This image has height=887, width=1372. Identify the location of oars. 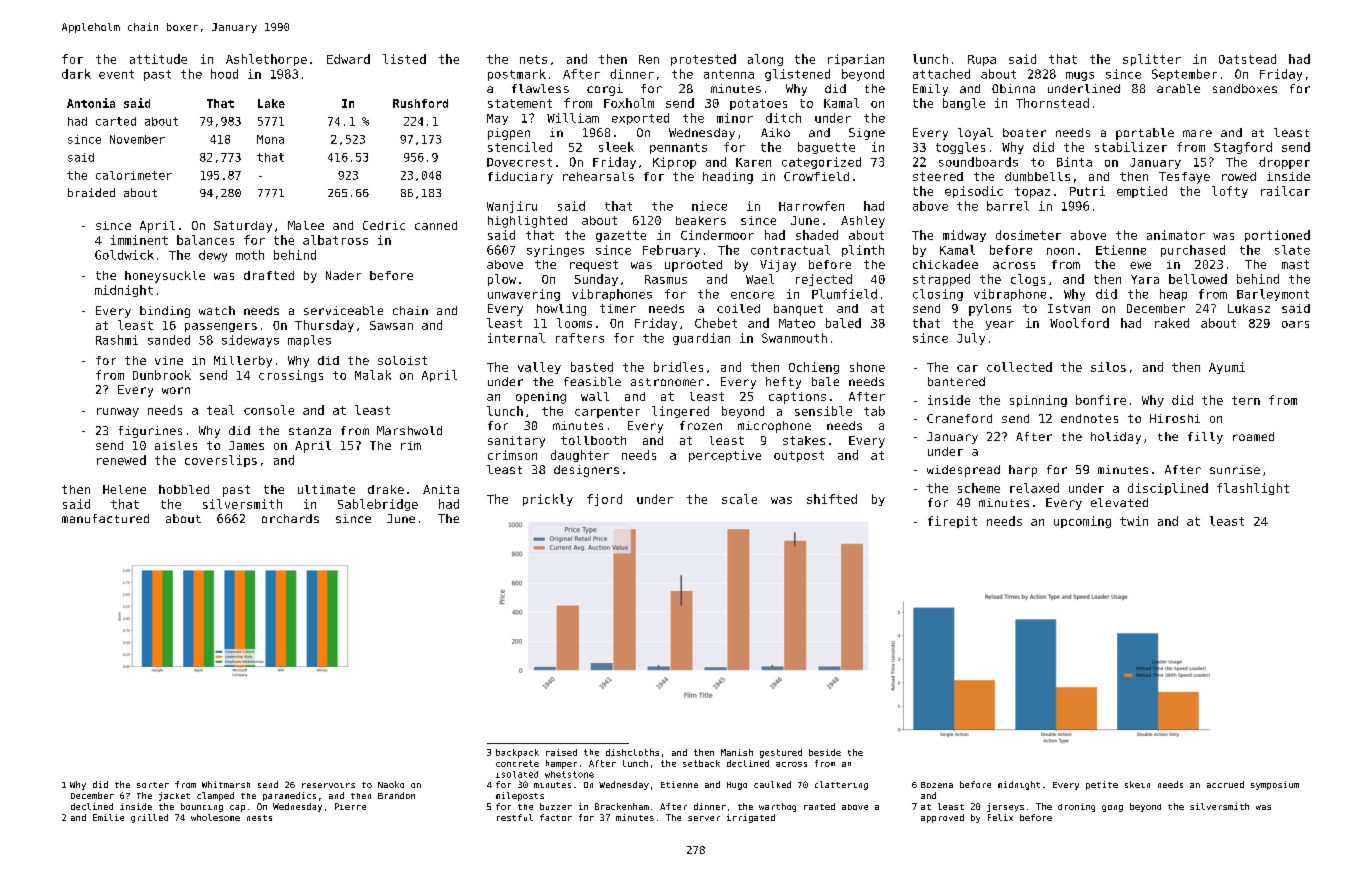
(1295, 324).
